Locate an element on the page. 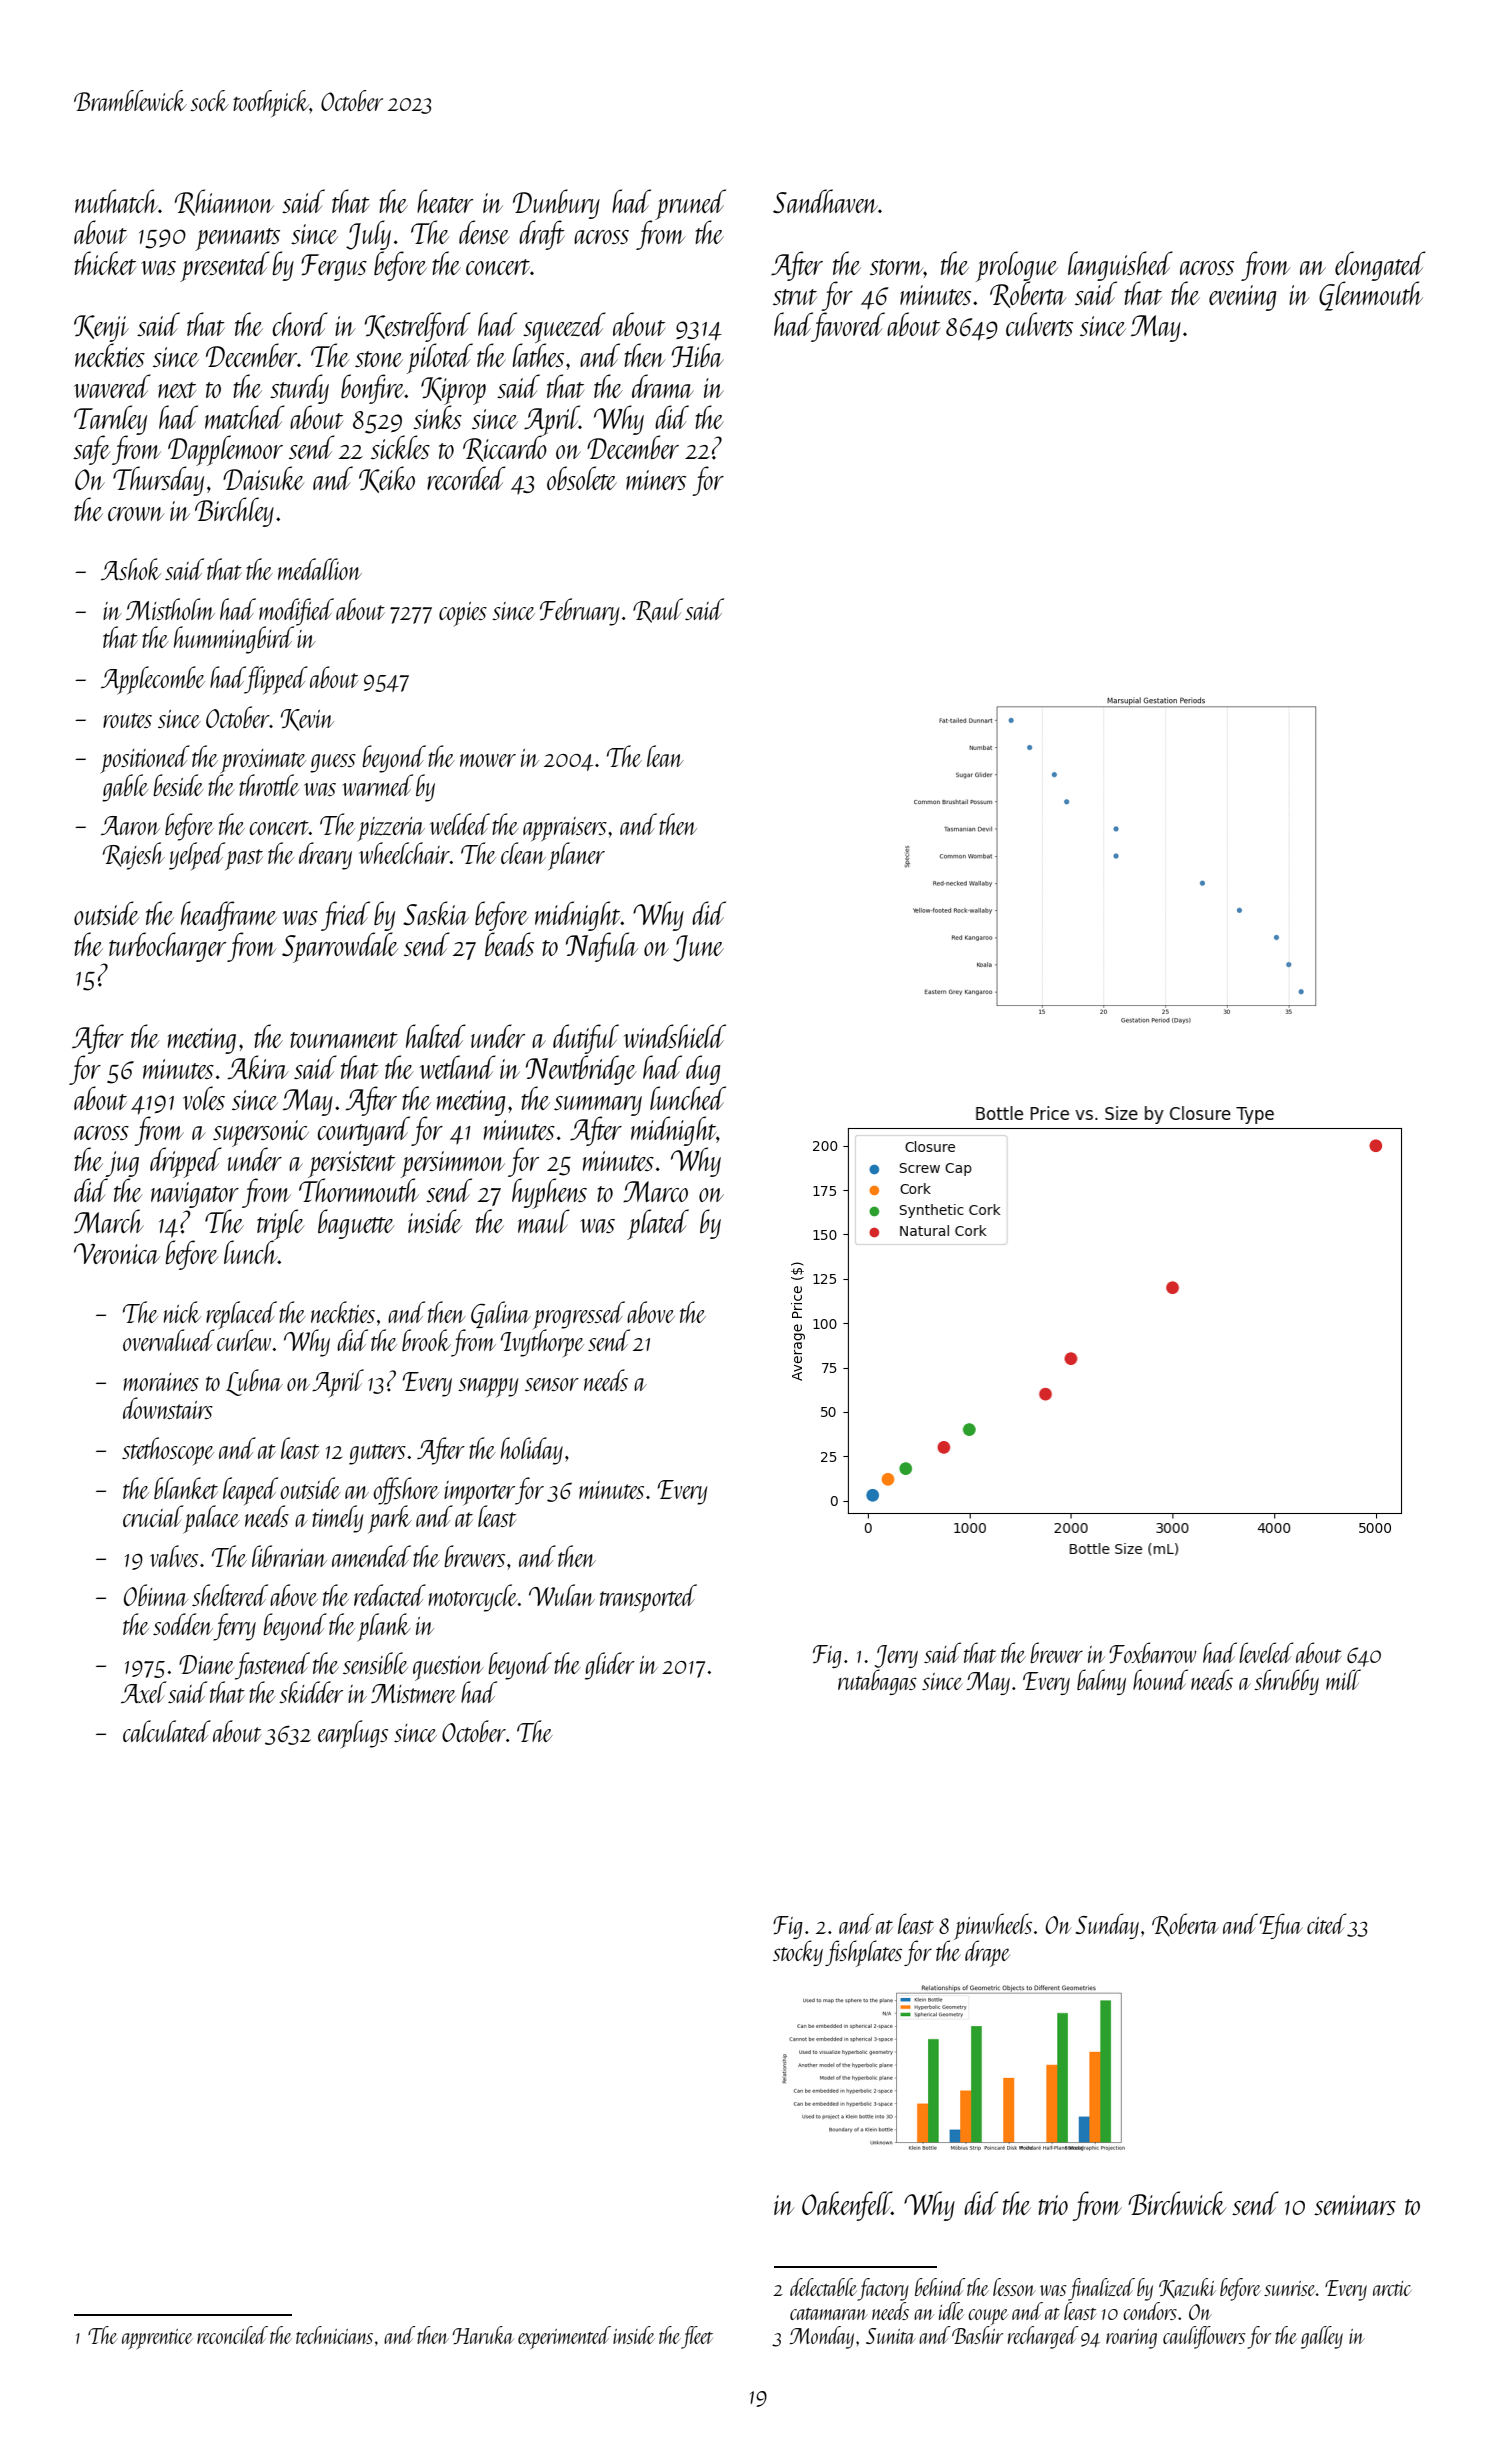 The image size is (1496, 2464). dug is located at coordinates (703, 1070).
